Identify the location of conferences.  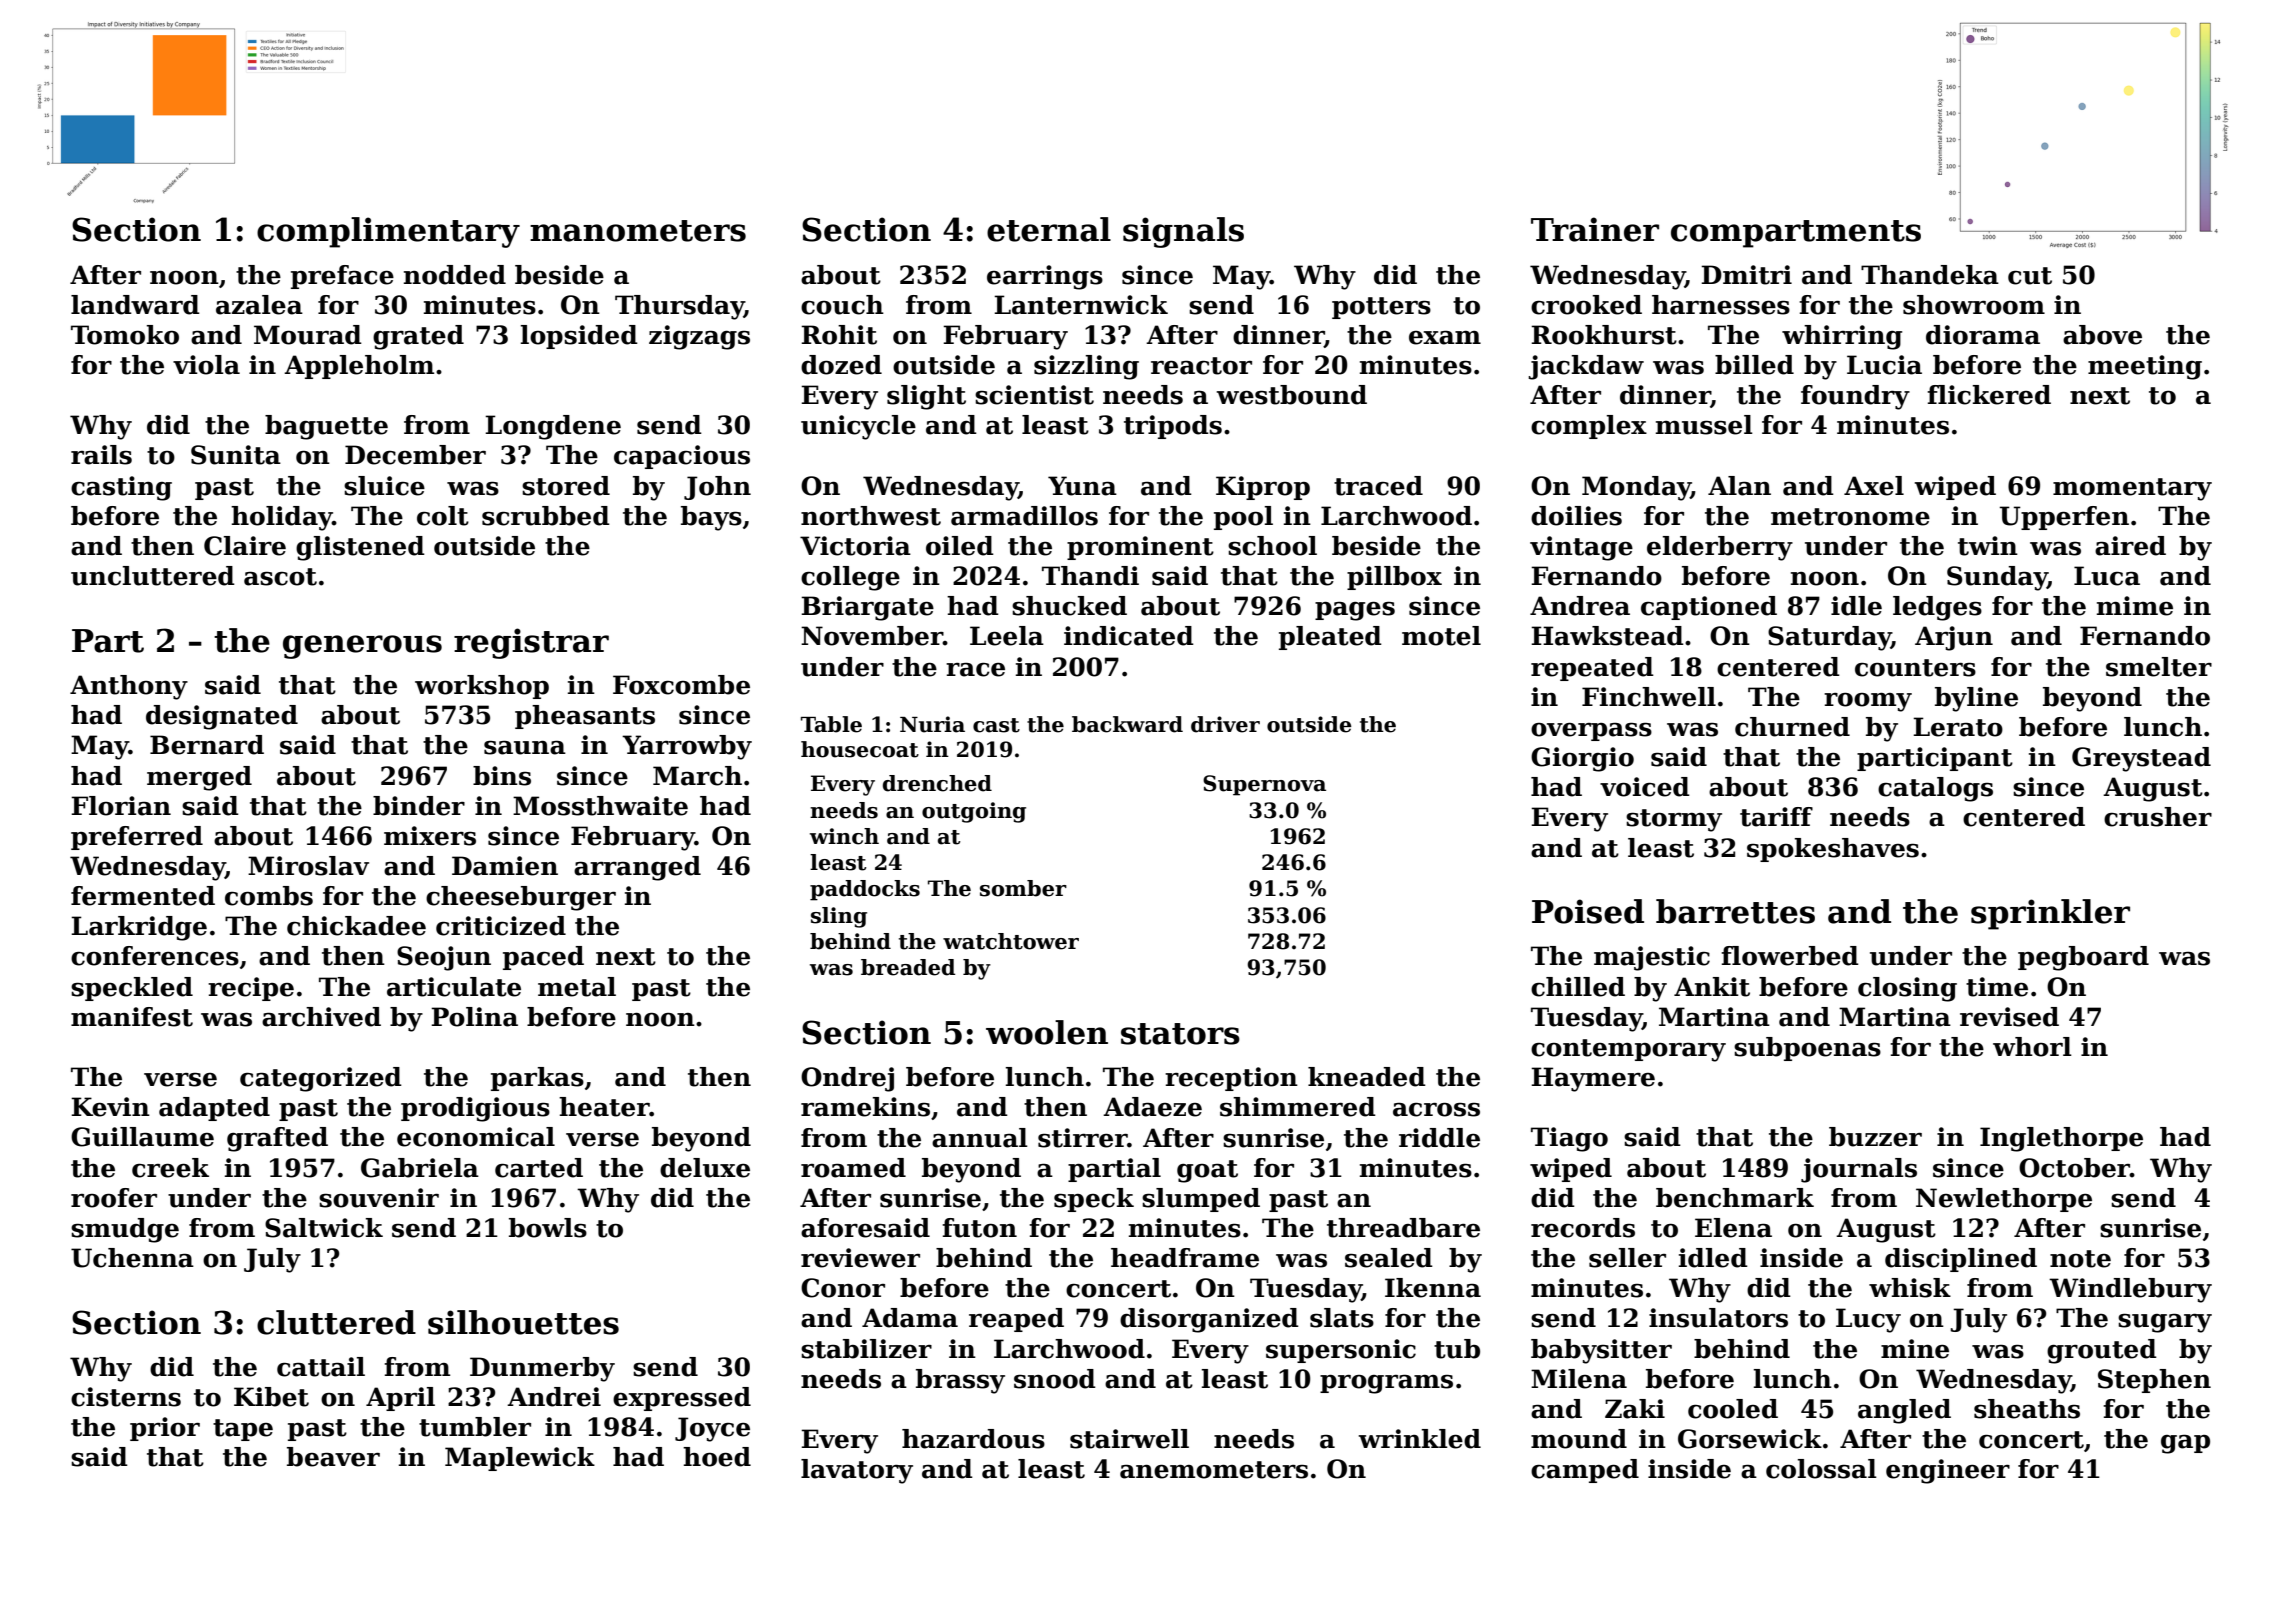
(155, 956).
